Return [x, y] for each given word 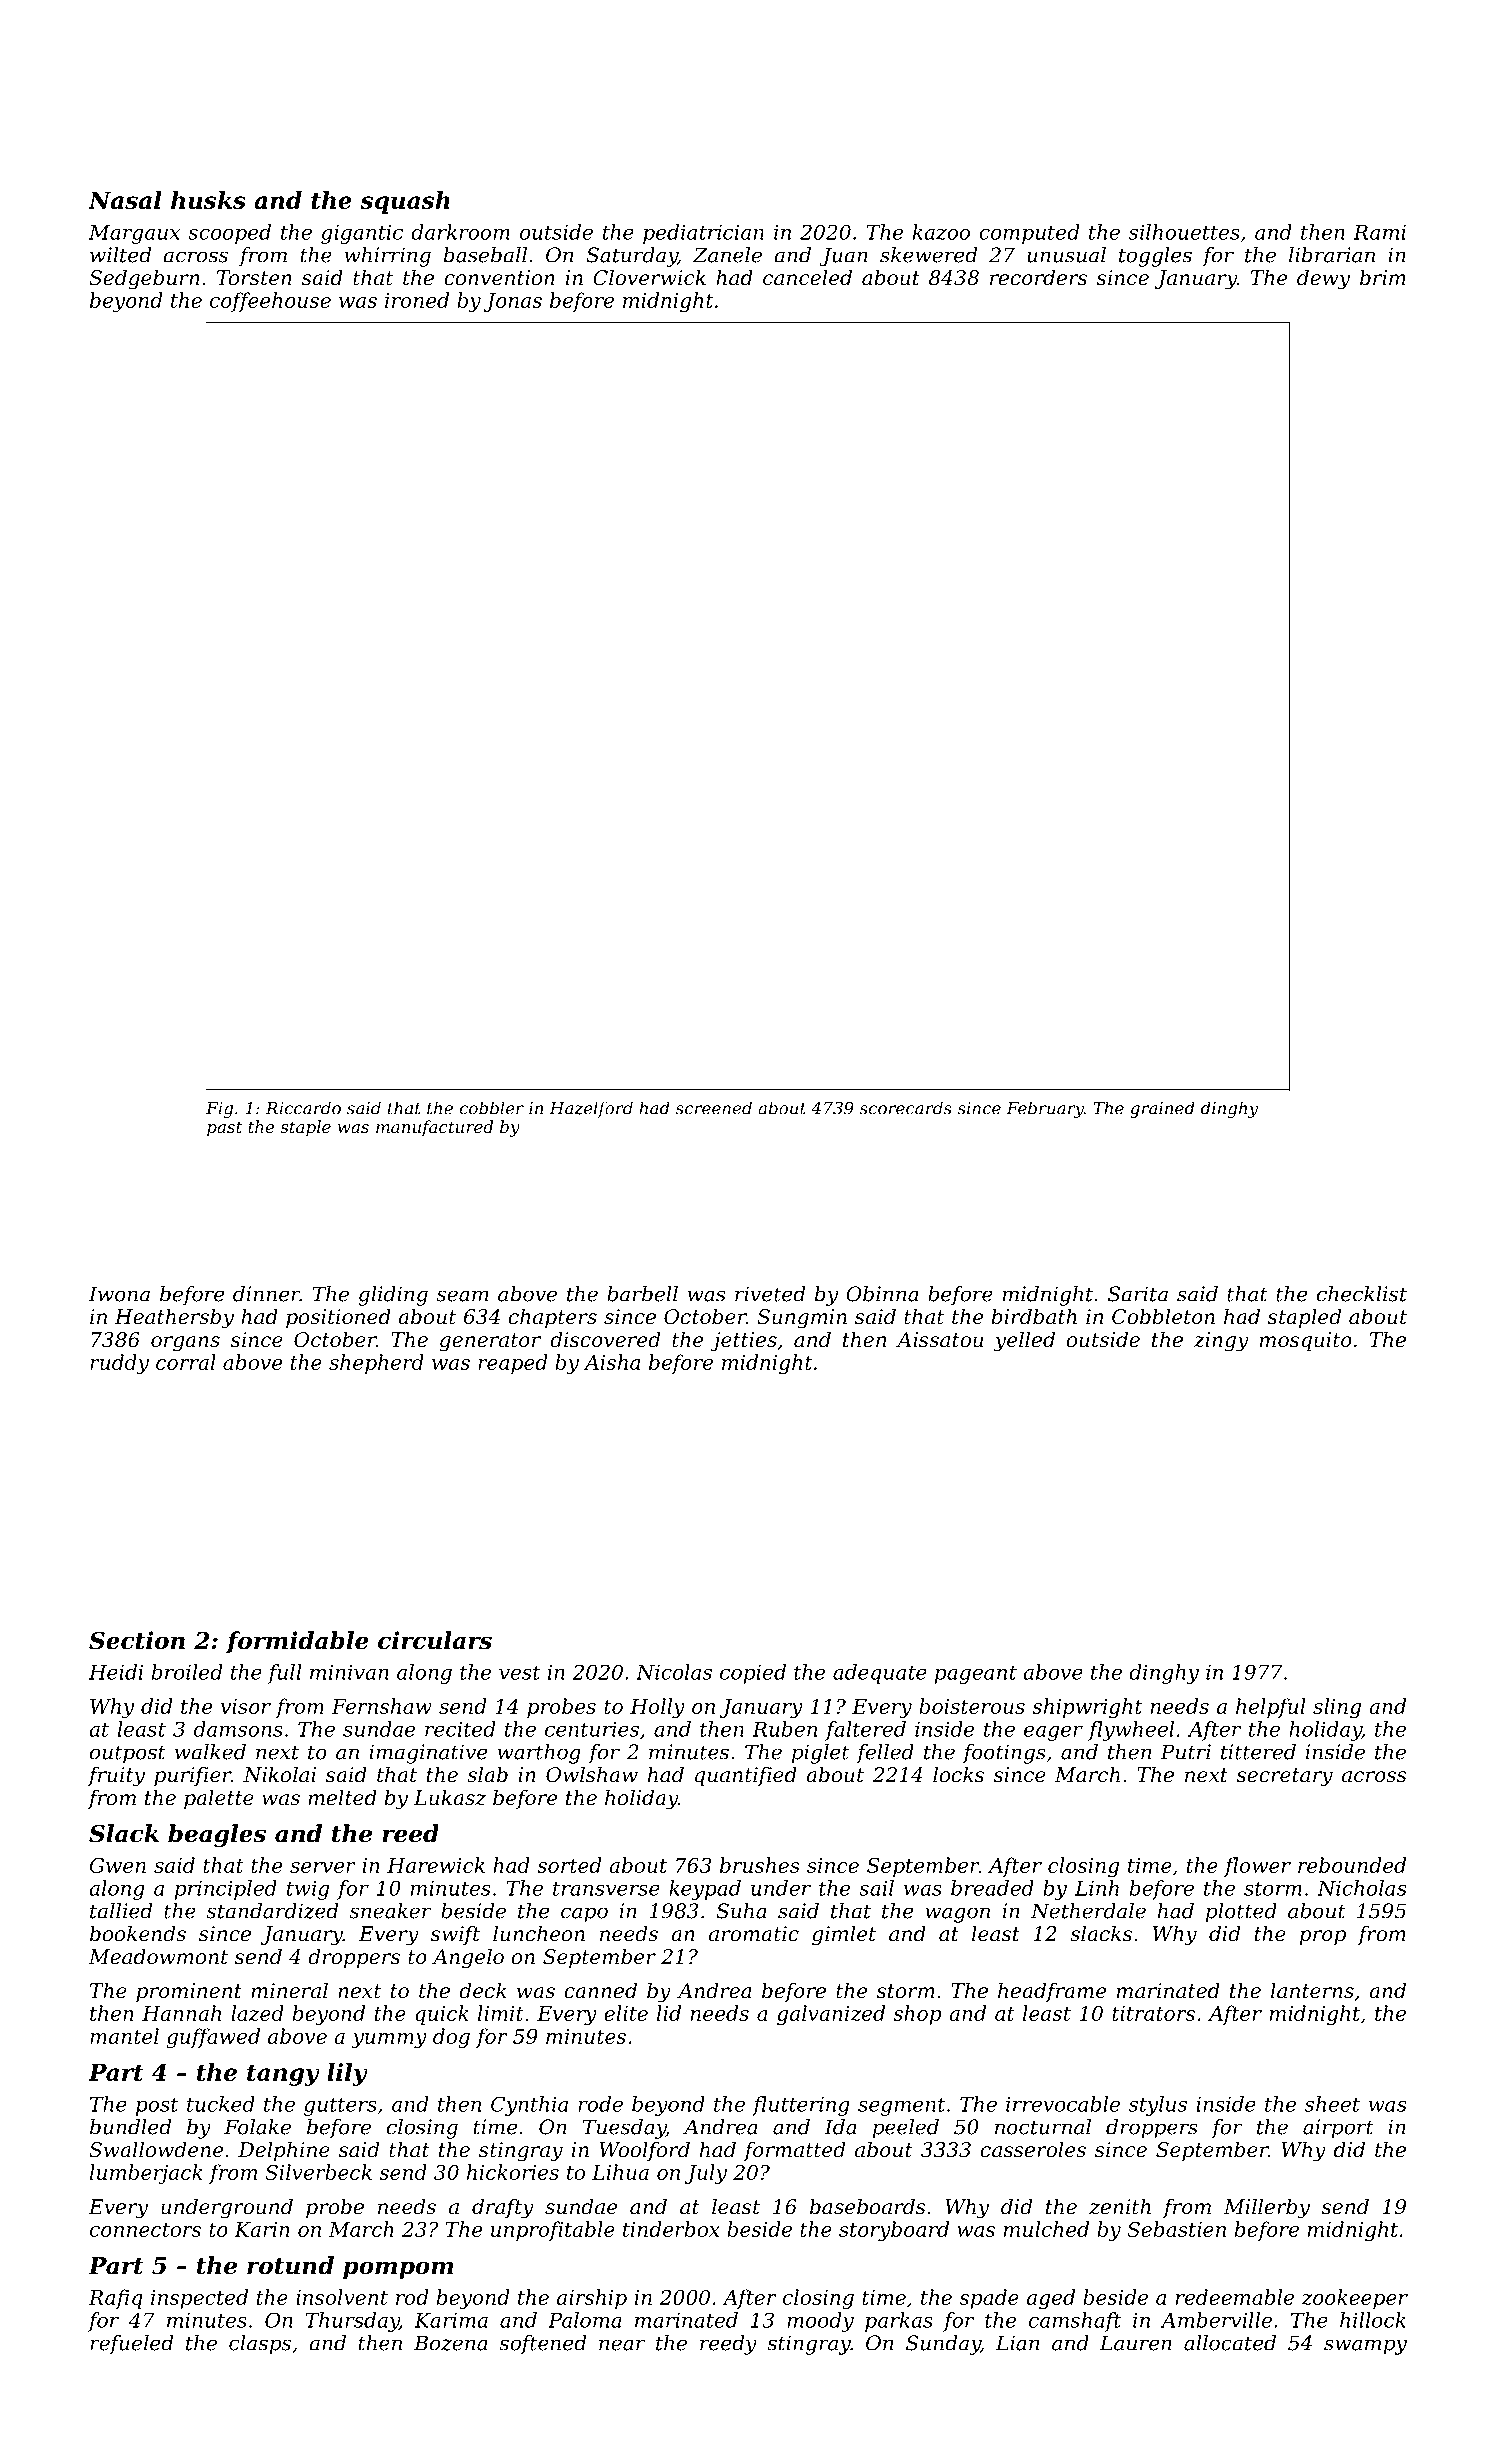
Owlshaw [592, 1774]
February [1045, 1109]
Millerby [1267, 2208]
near [622, 2345]
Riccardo [303, 1108]
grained [1162, 1109]
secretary [1285, 1777]
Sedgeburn [144, 279]
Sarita [1138, 1294]
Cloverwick [649, 277]
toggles [1155, 257]
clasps [260, 2345]
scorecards [906, 1108]
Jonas [513, 302]
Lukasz [450, 1797]
